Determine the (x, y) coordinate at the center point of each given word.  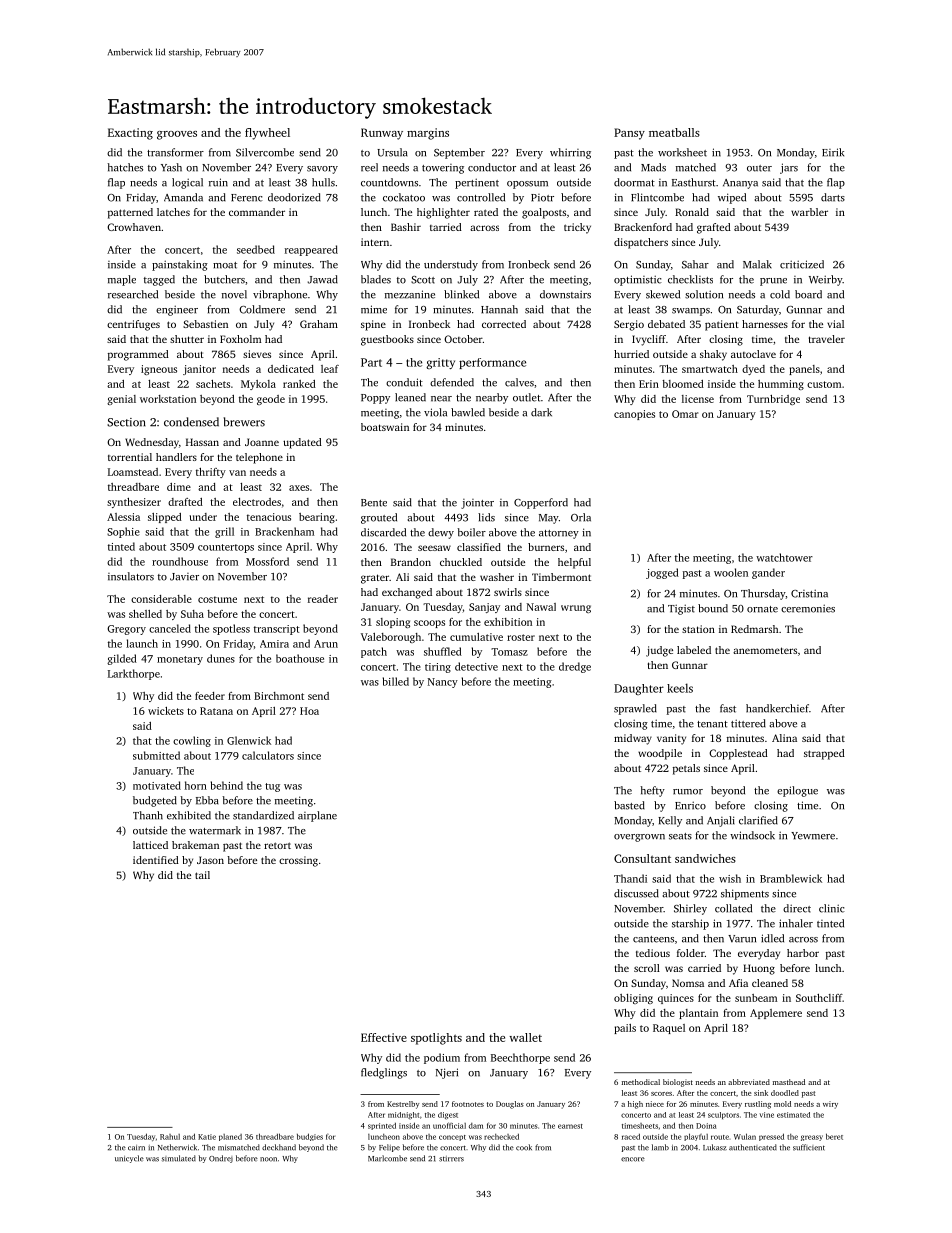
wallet (525, 1037)
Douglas (510, 1105)
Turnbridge (773, 400)
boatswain (385, 427)
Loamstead (133, 472)
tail (202, 875)
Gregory (126, 630)
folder (691, 953)
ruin (218, 182)
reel (369, 167)
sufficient (809, 1147)
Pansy (629, 134)
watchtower (784, 557)
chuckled (461, 562)
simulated (179, 1158)
